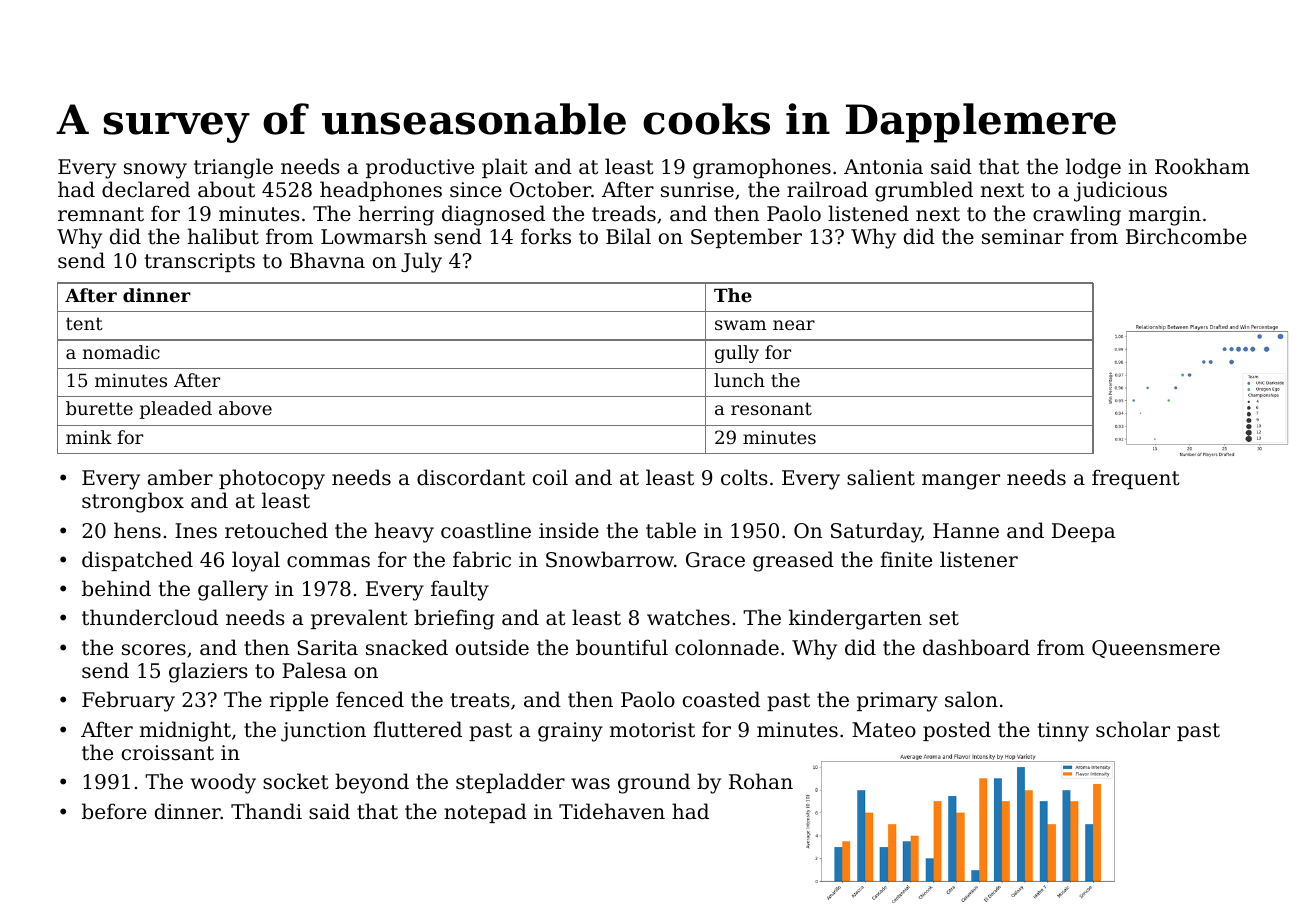 This document has width=1308, height=924. Describe the element at coordinates (185, 731) in the document. I see `midnight` at that location.
